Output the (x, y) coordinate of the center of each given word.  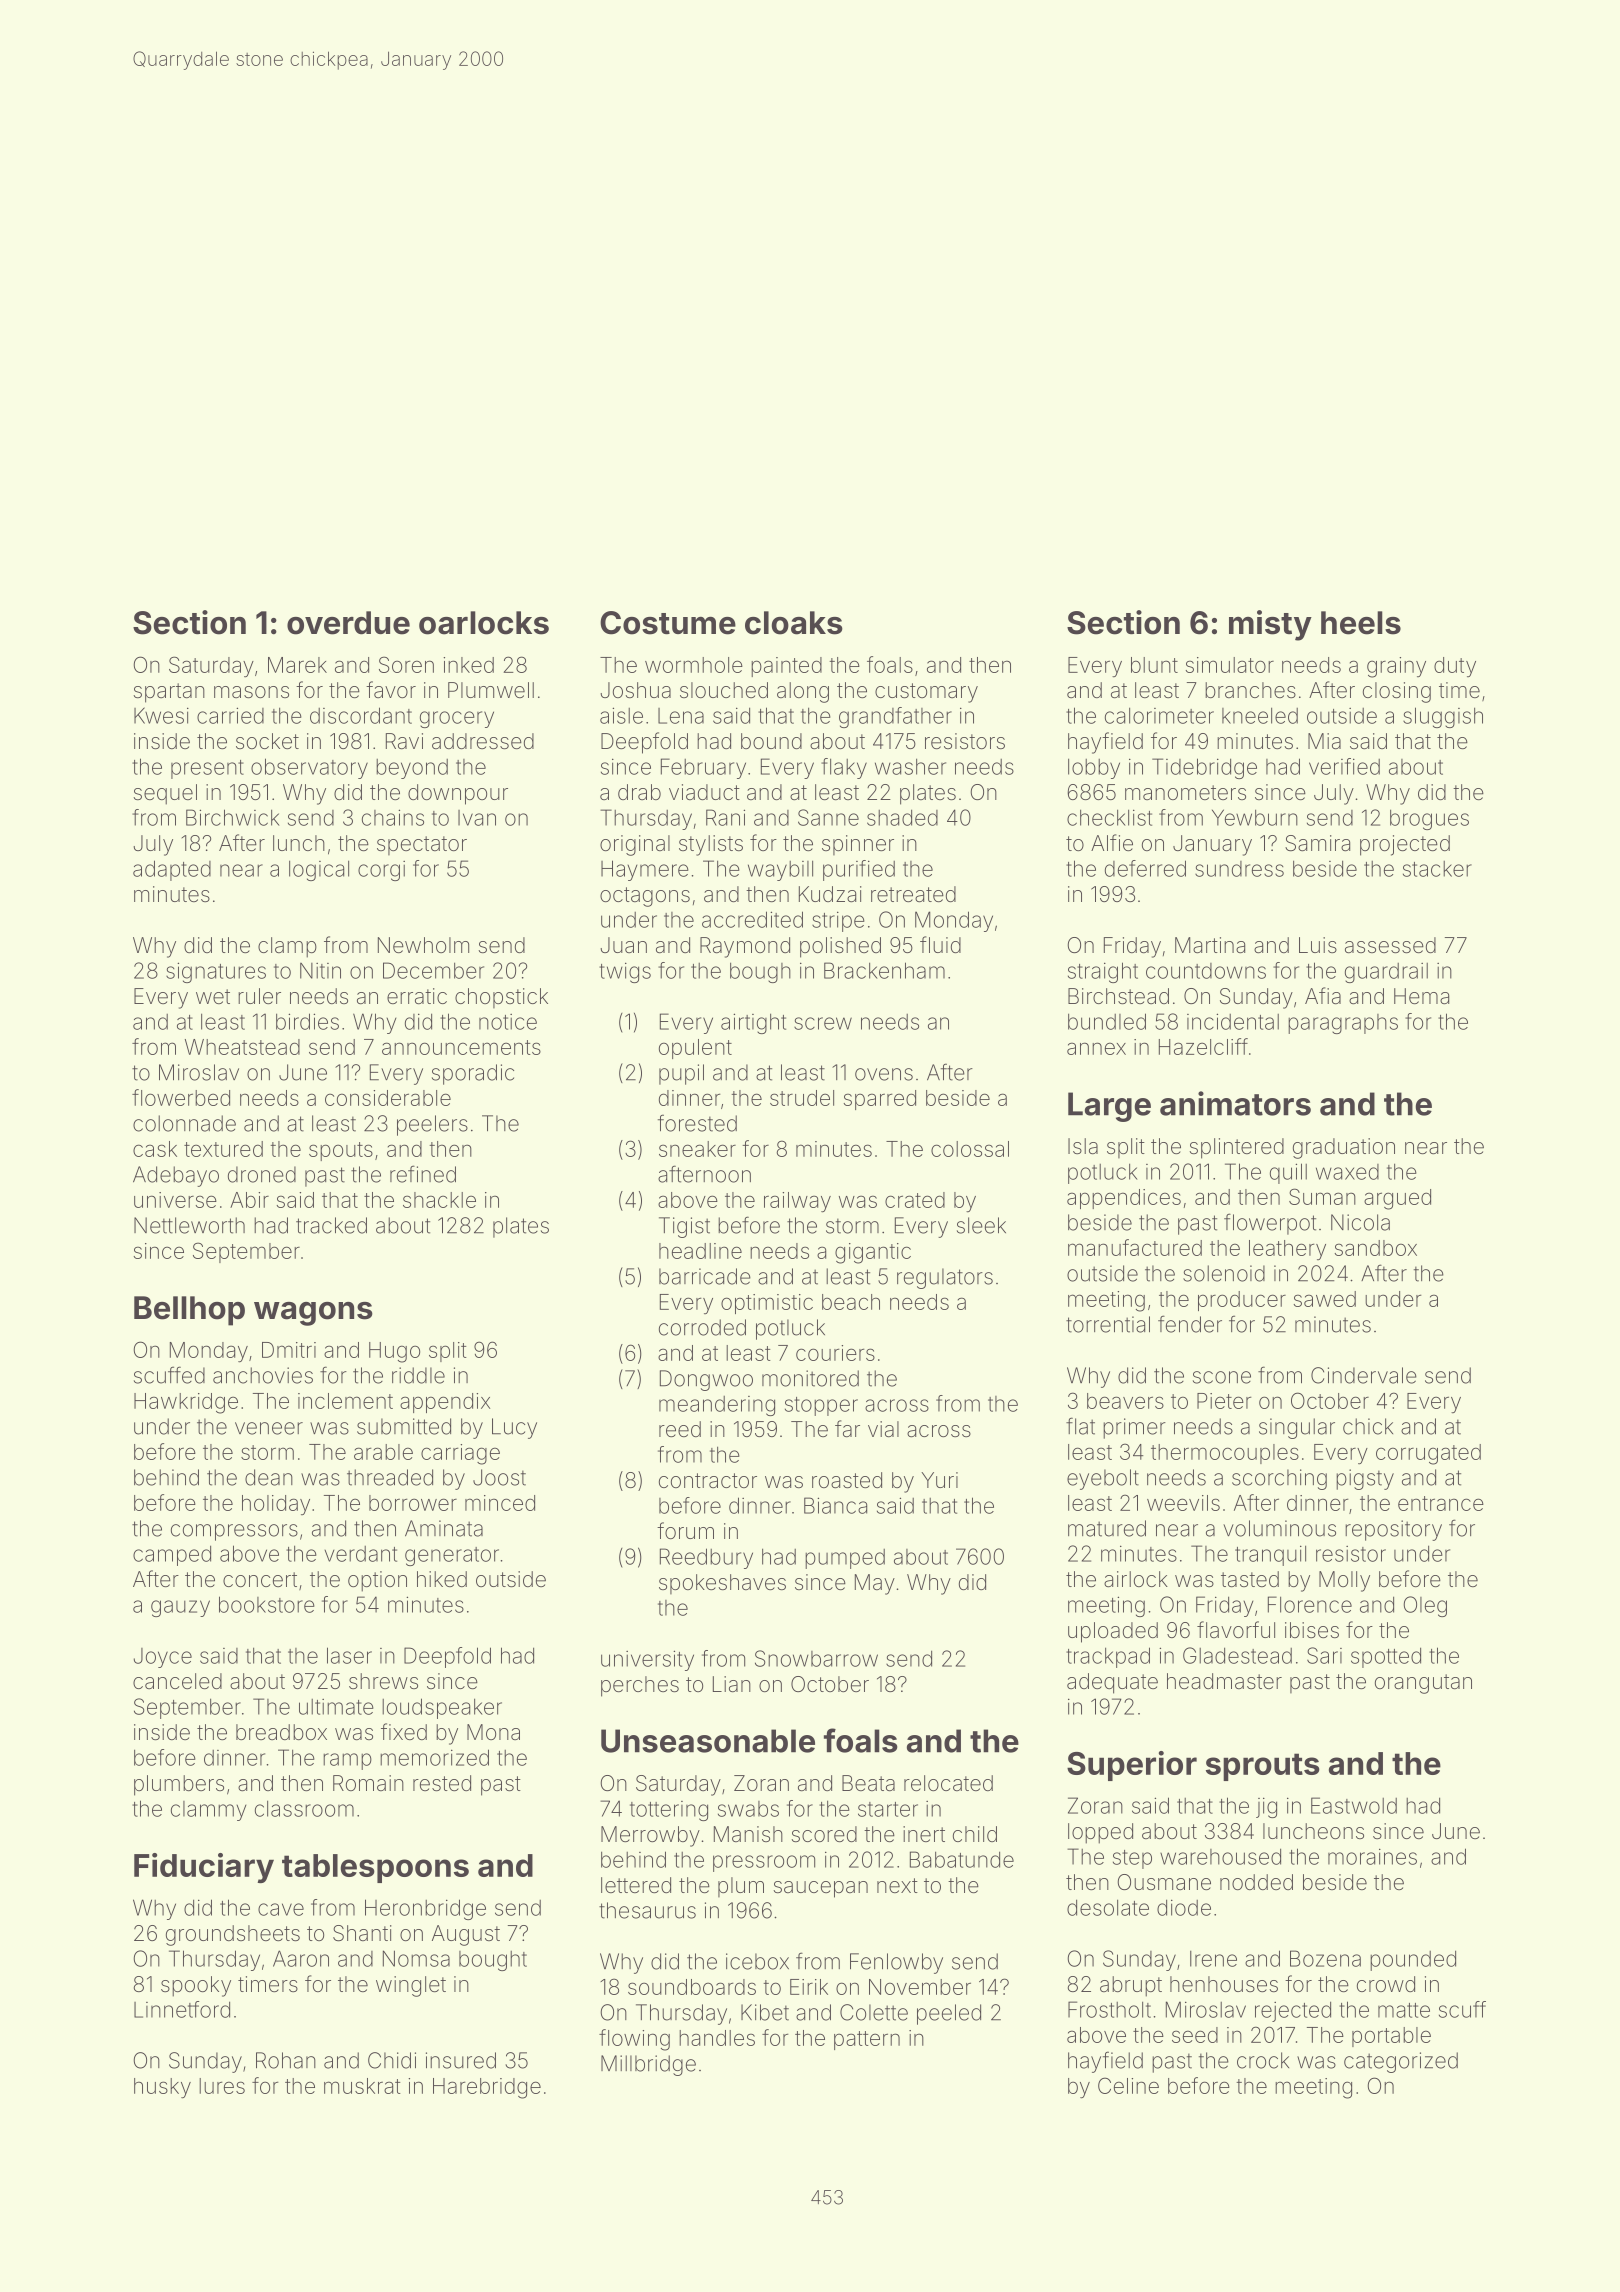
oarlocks (484, 623)
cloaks (794, 623)
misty (1270, 625)
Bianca (835, 1505)
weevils (1183, 1503)
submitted (404, 1426)
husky (162, 2088)
